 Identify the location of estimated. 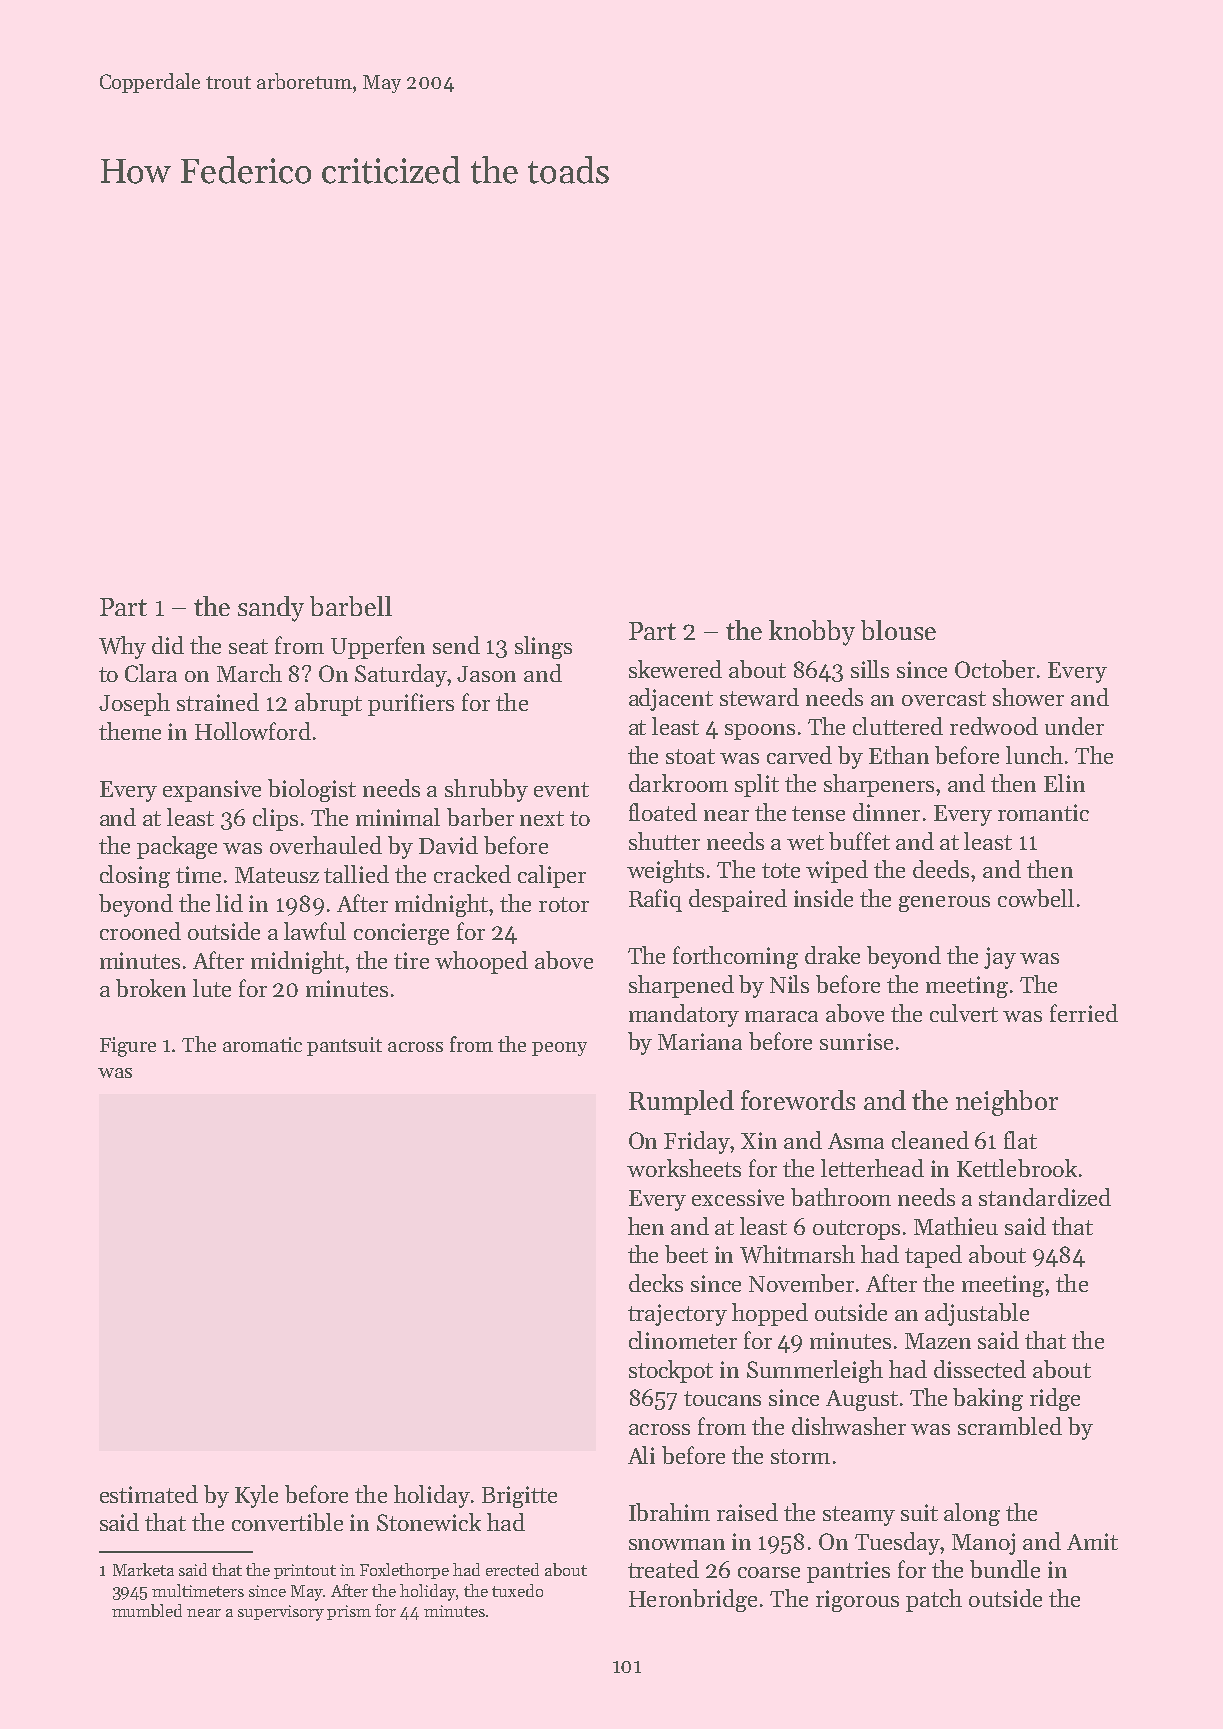
(149, 1494).
